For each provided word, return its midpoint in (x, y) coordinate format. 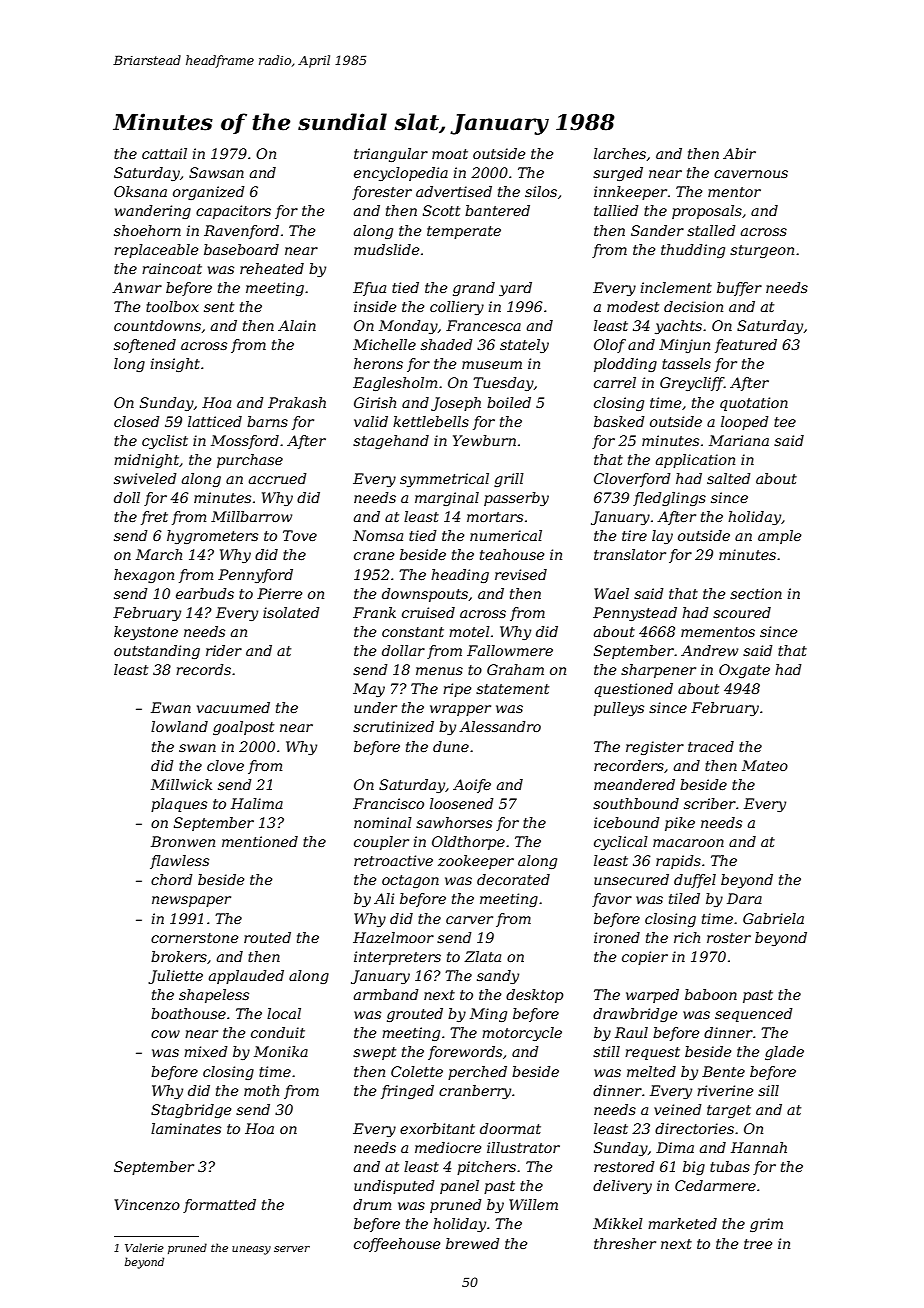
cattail (164, 153)
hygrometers (212, 537)
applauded (246, 977)
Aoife (472, 786)
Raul (631, 1032)
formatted (219, 1206)
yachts (678, 327)
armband (386, 994)
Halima (257, 803)
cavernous (751, 174)
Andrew (709, 650)
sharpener (658, 671)
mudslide (387, 249)
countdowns (157, 325)
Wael (611, 593)
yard (515, 289)
